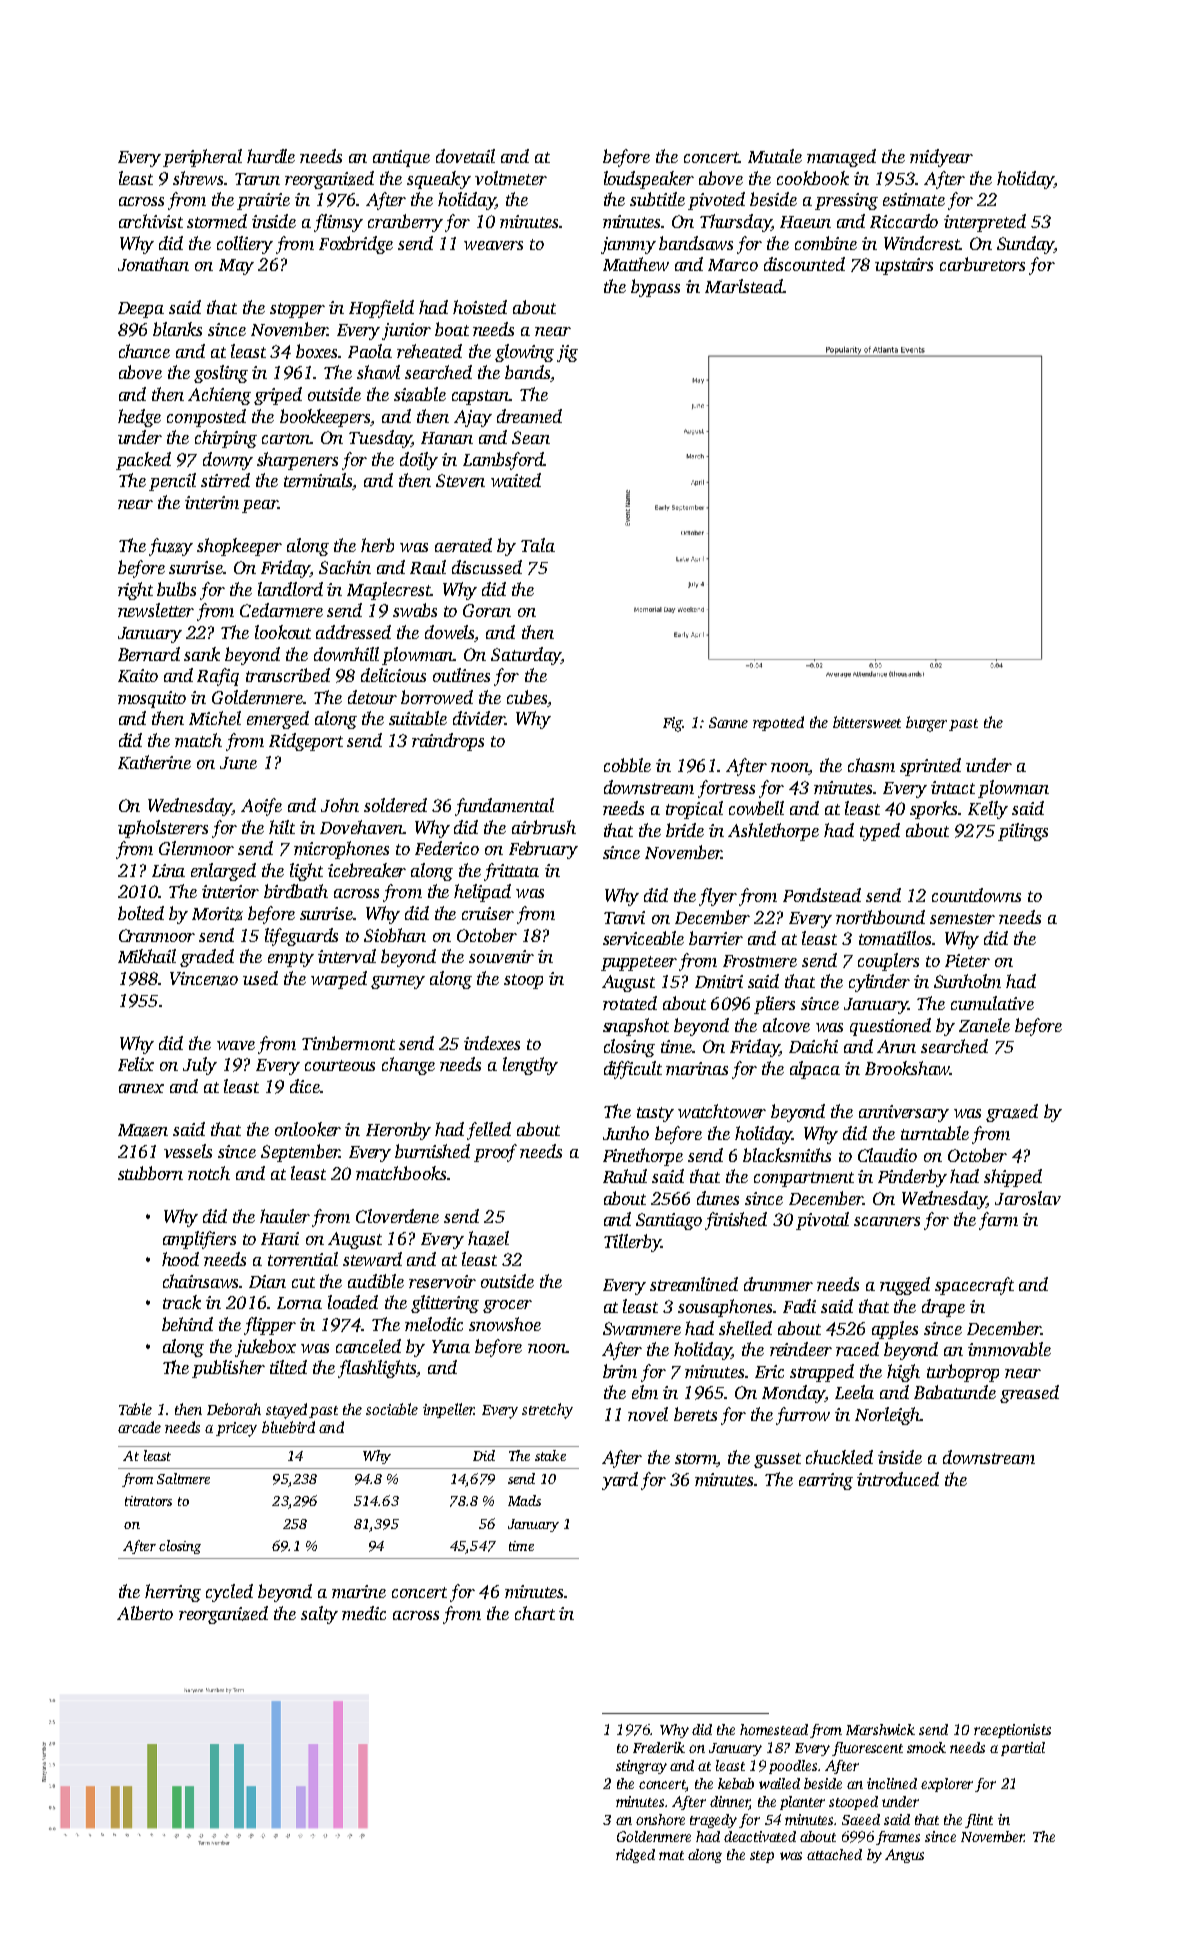 The height and width of the document is (1945, 1181). What do you see at coordinates (649, 180) in the document?
I see `loudspeaker` at bounding box center [649, 180].
